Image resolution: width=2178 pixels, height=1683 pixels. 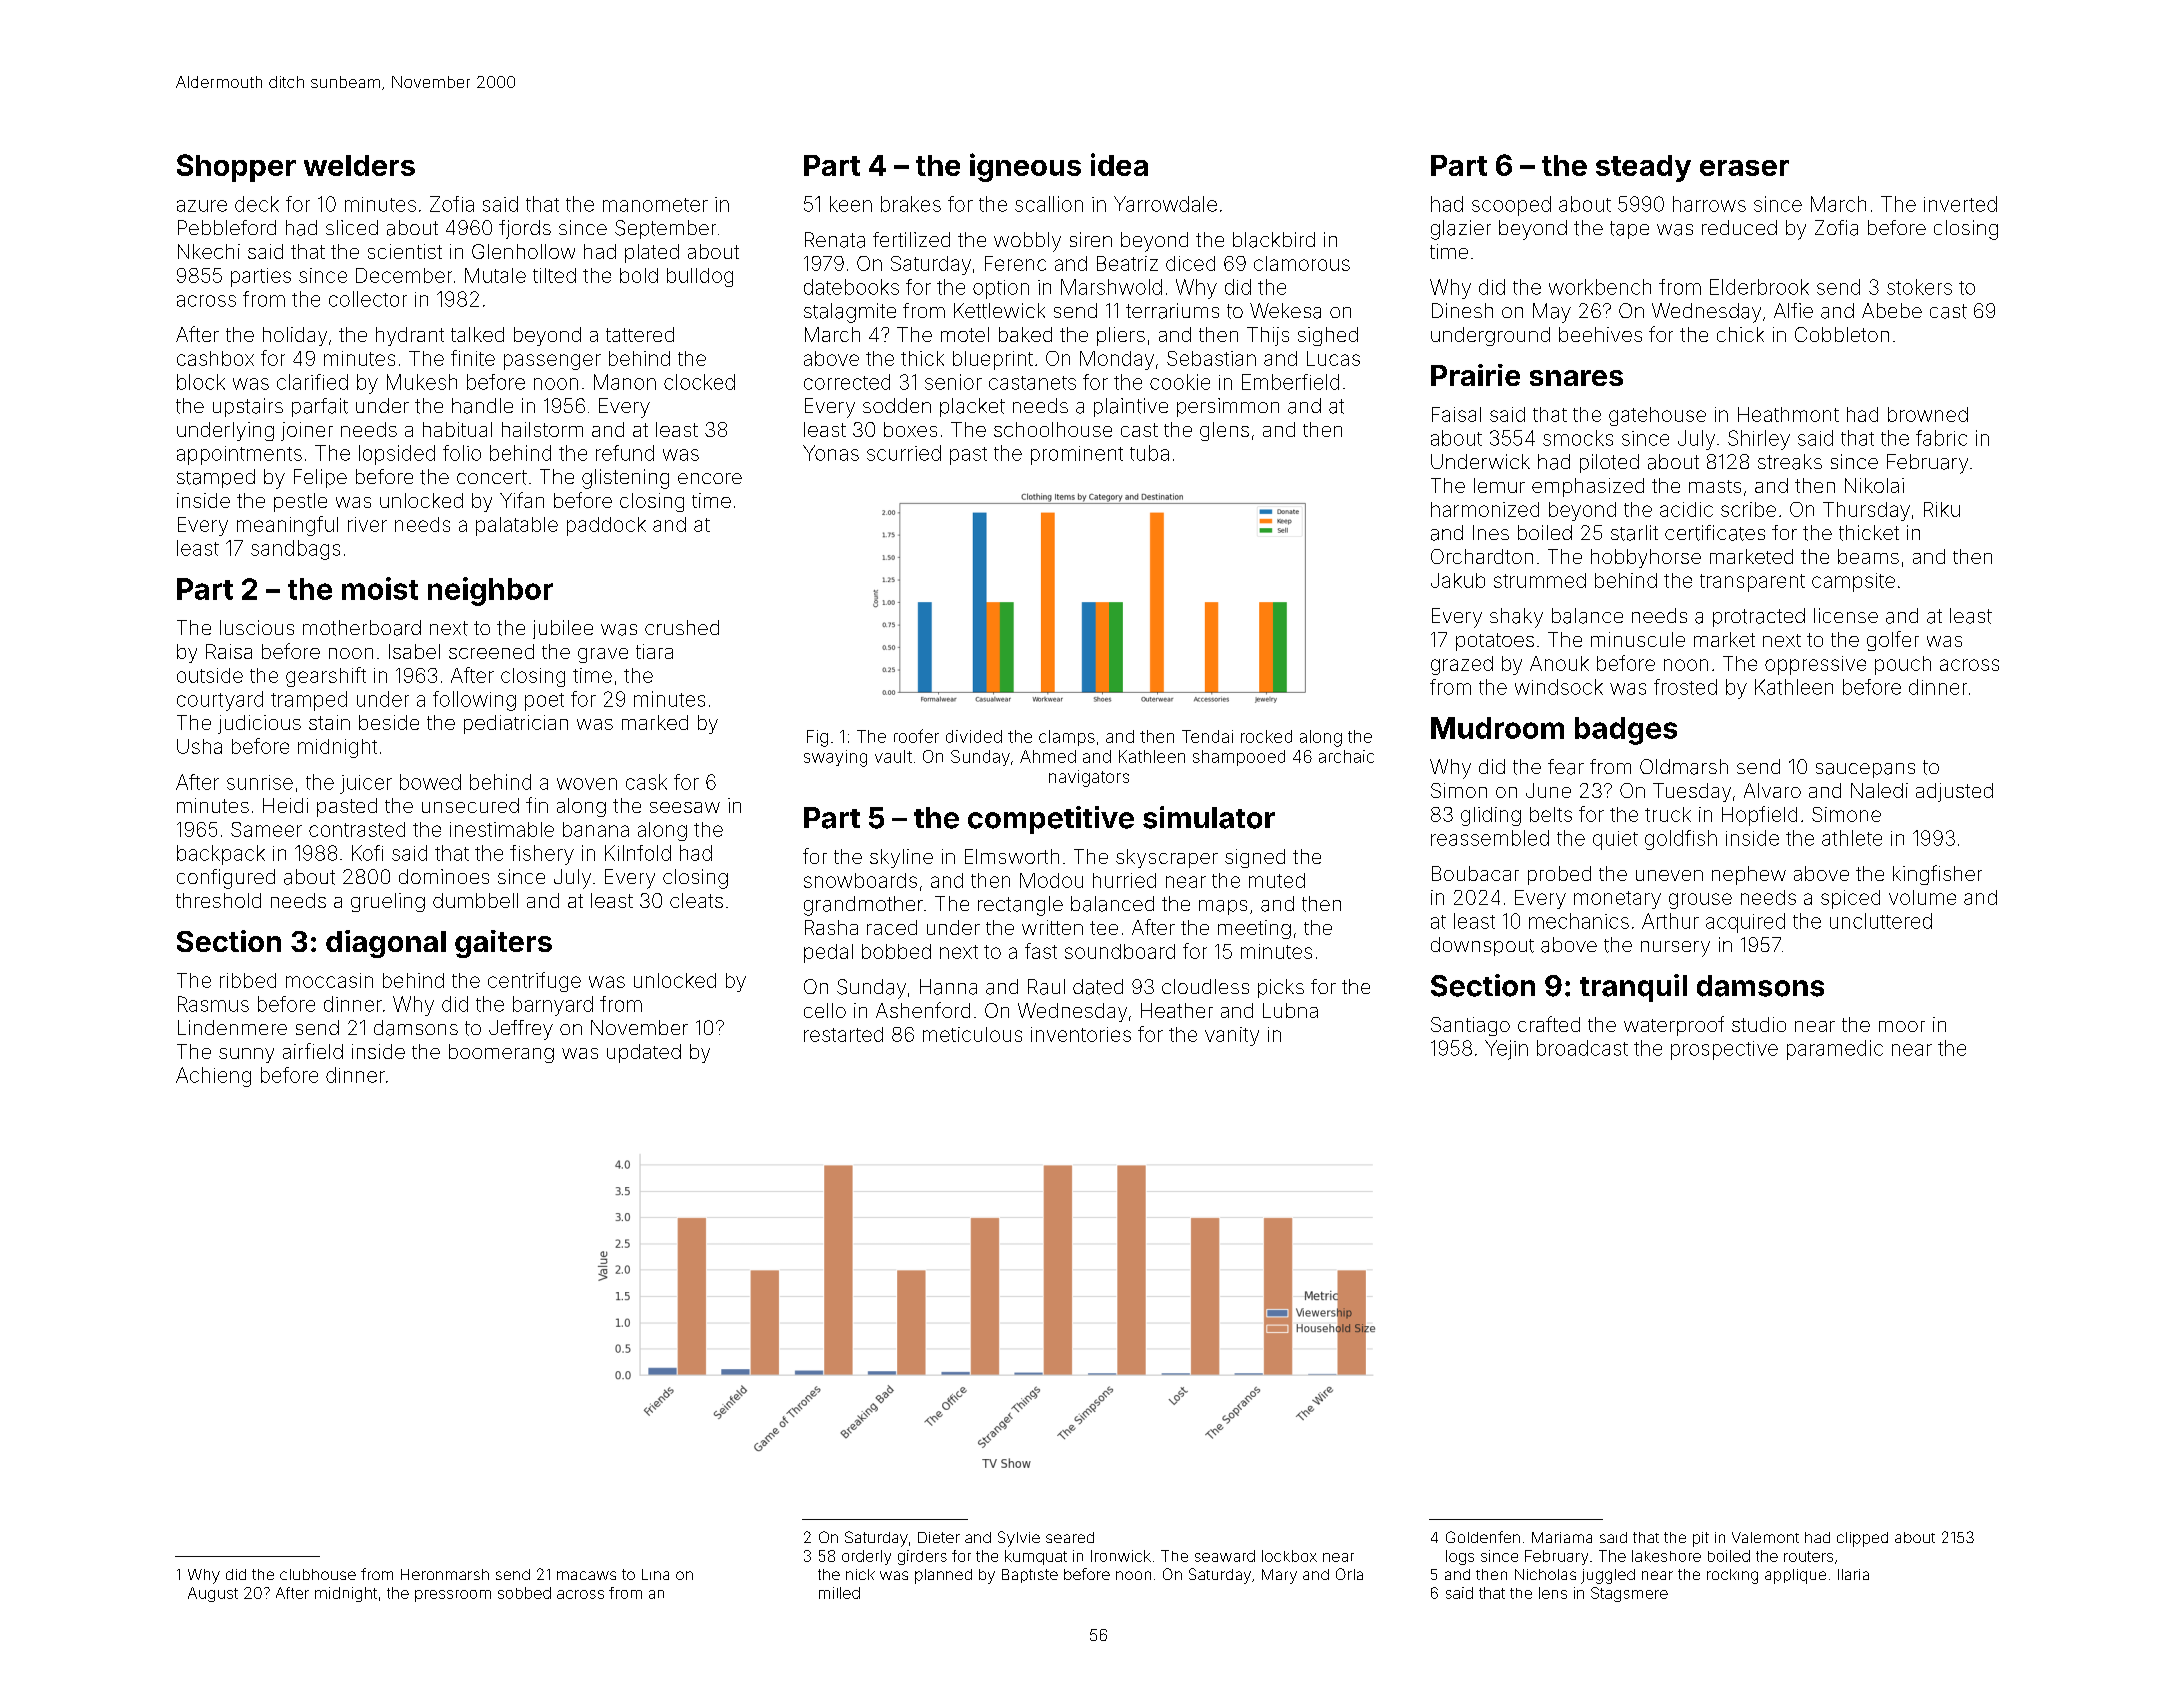 I want to click on parfait, so click(x=320, y=407).
